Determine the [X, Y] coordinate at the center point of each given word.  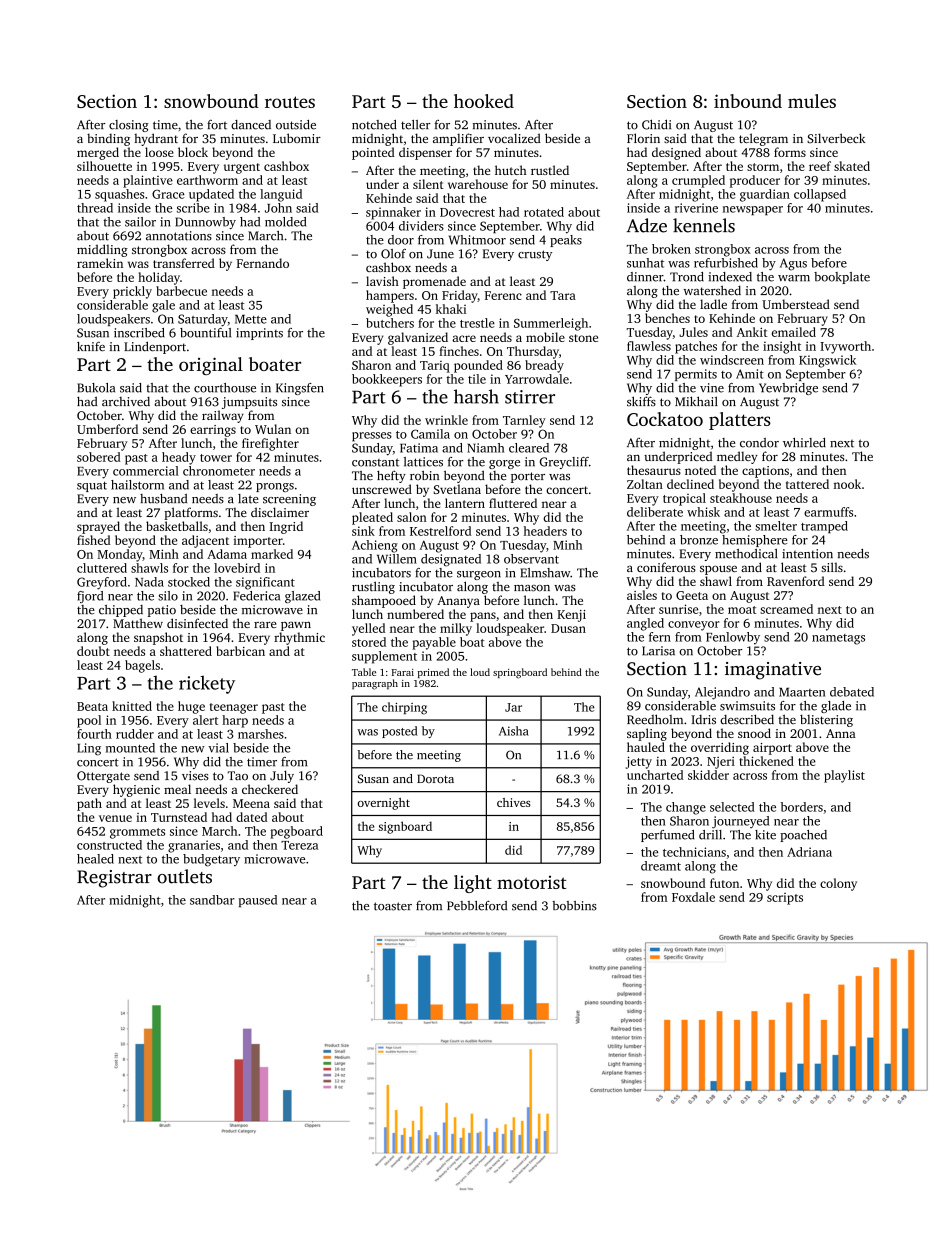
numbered [415, 614]
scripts [785, 899]
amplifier [458, 139]
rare [265, 624]
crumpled [698, 181]
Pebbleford [477, 906]
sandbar [212, 900]
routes [290, 102]
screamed [786, 609]
